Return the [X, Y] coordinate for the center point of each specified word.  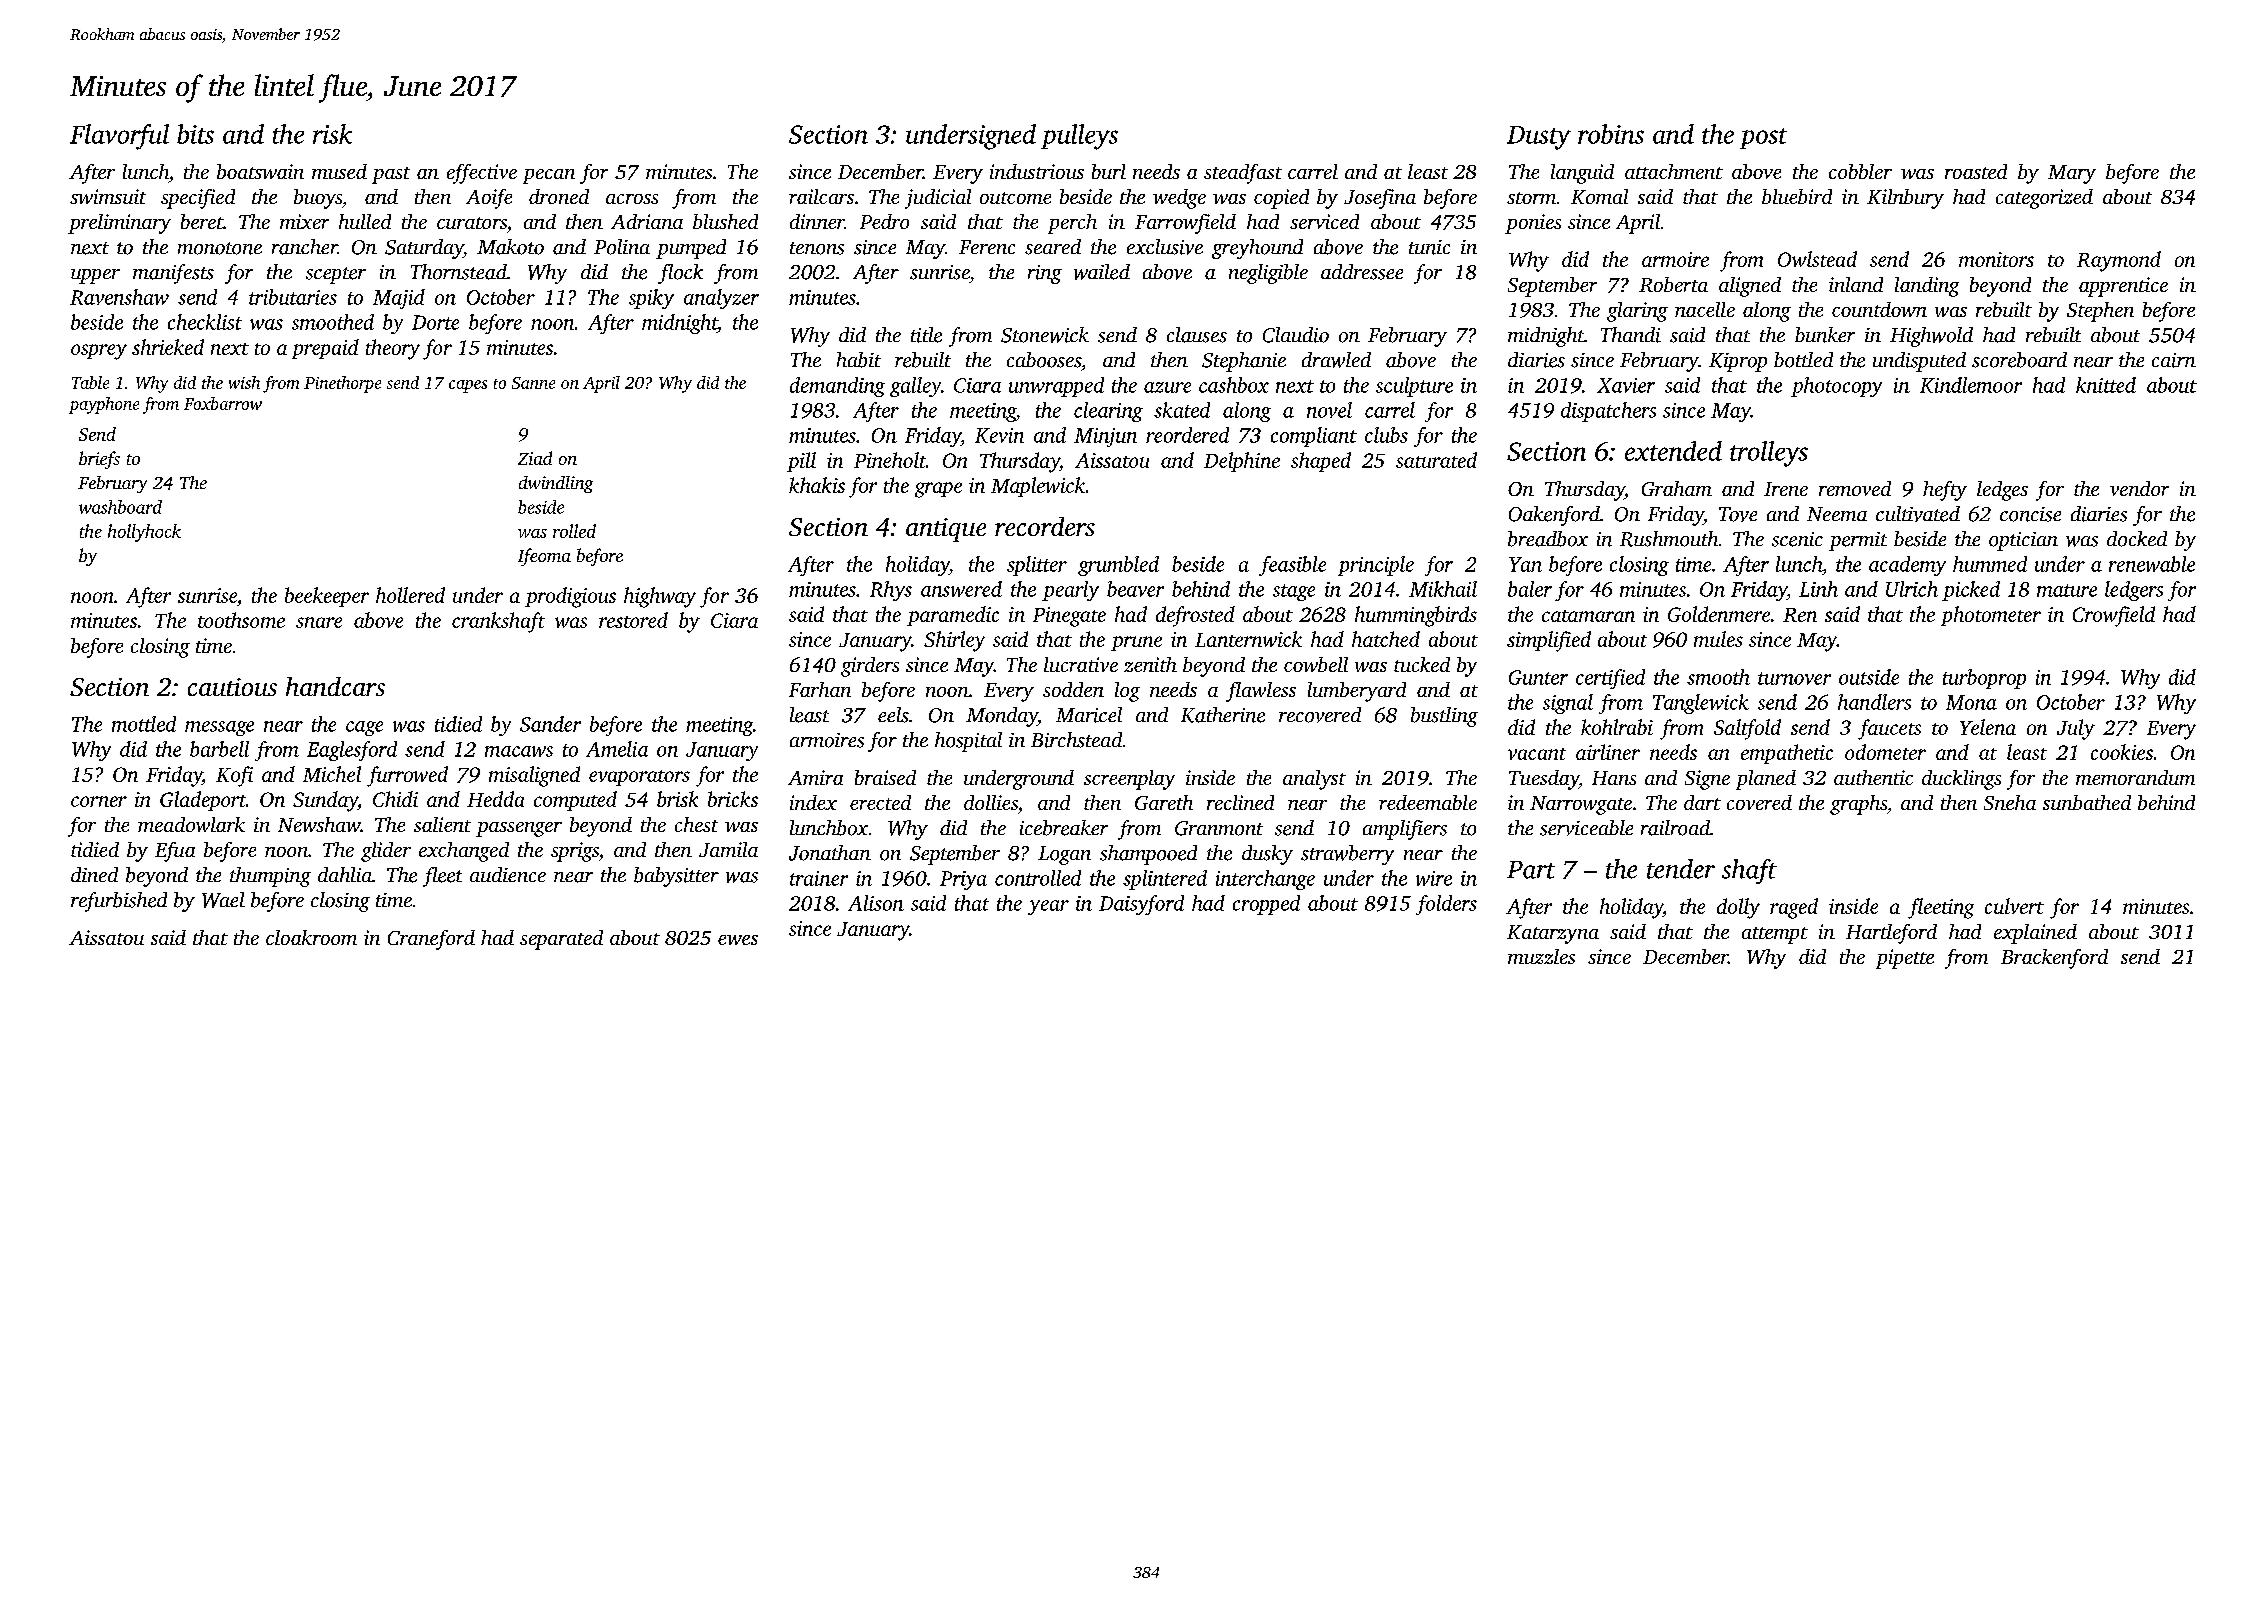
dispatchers [1608, 412]
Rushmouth [1669, 539]
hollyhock [144, 533]
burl [1109, 171]
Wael [223, 900]
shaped [1321, 462]
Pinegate [1069, 617]
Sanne [533, 383]
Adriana [647, 221]
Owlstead [1817, 259]
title [926, 335]
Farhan [820, 689]
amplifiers [1405, 830]
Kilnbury [1905, 199]
